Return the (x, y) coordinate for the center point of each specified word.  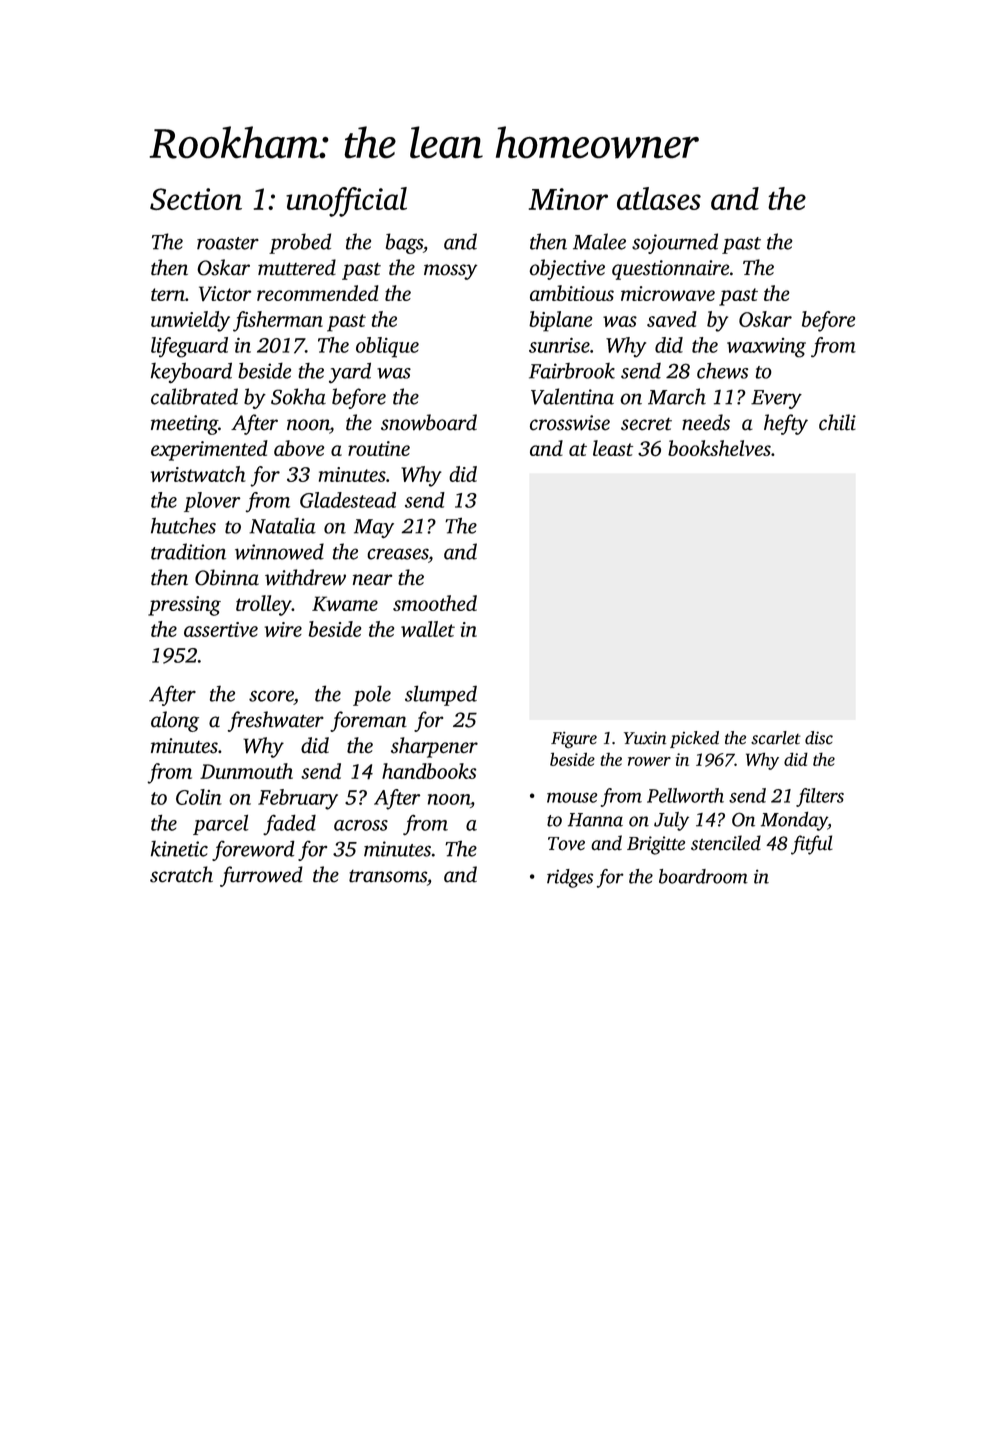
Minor (568, 199)
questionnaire (670, 270)
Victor (225, 293)
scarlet (776, 738)
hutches (183, 525)
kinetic (179, 848)
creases (397, 554)
